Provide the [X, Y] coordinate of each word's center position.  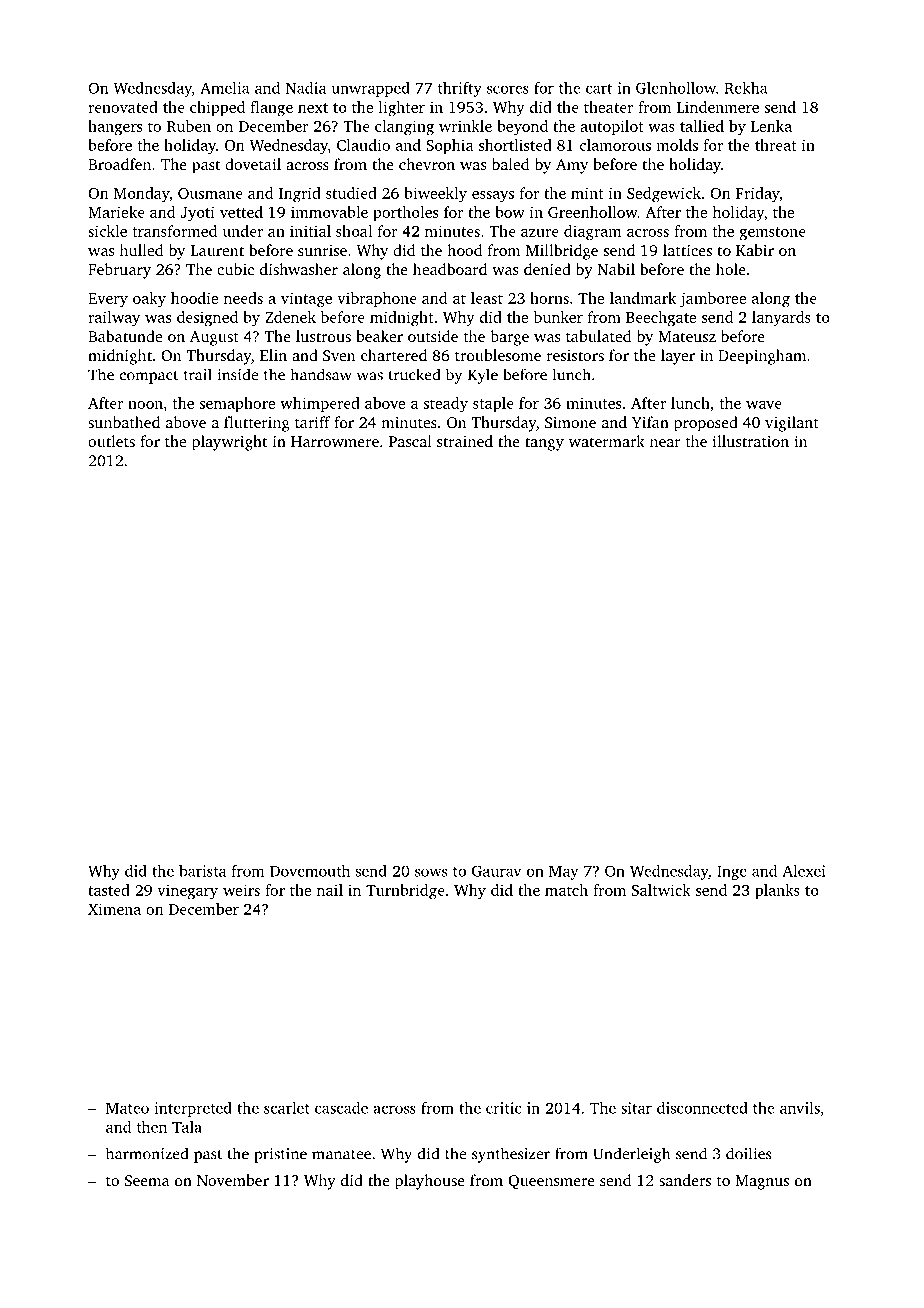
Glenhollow [676, 88]
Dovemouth [310, 871]
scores [508, 89]
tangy [544, 444]
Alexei [804, 871]
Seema [147, 1180]
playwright [229, 443]
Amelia [225, 88]
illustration [750, 441]
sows [431, 872]
